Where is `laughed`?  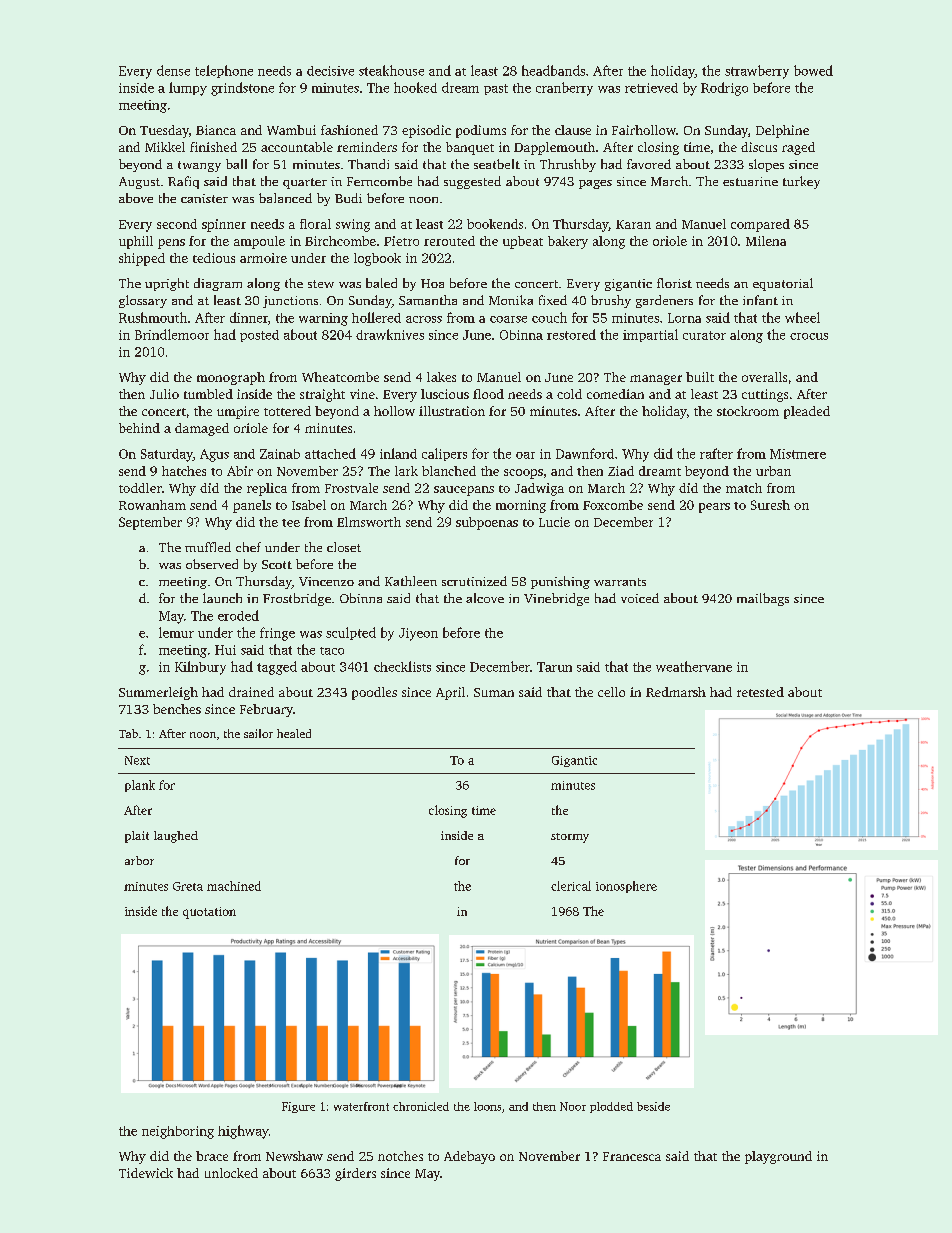 laughed is located at coordinates (176, 837).
